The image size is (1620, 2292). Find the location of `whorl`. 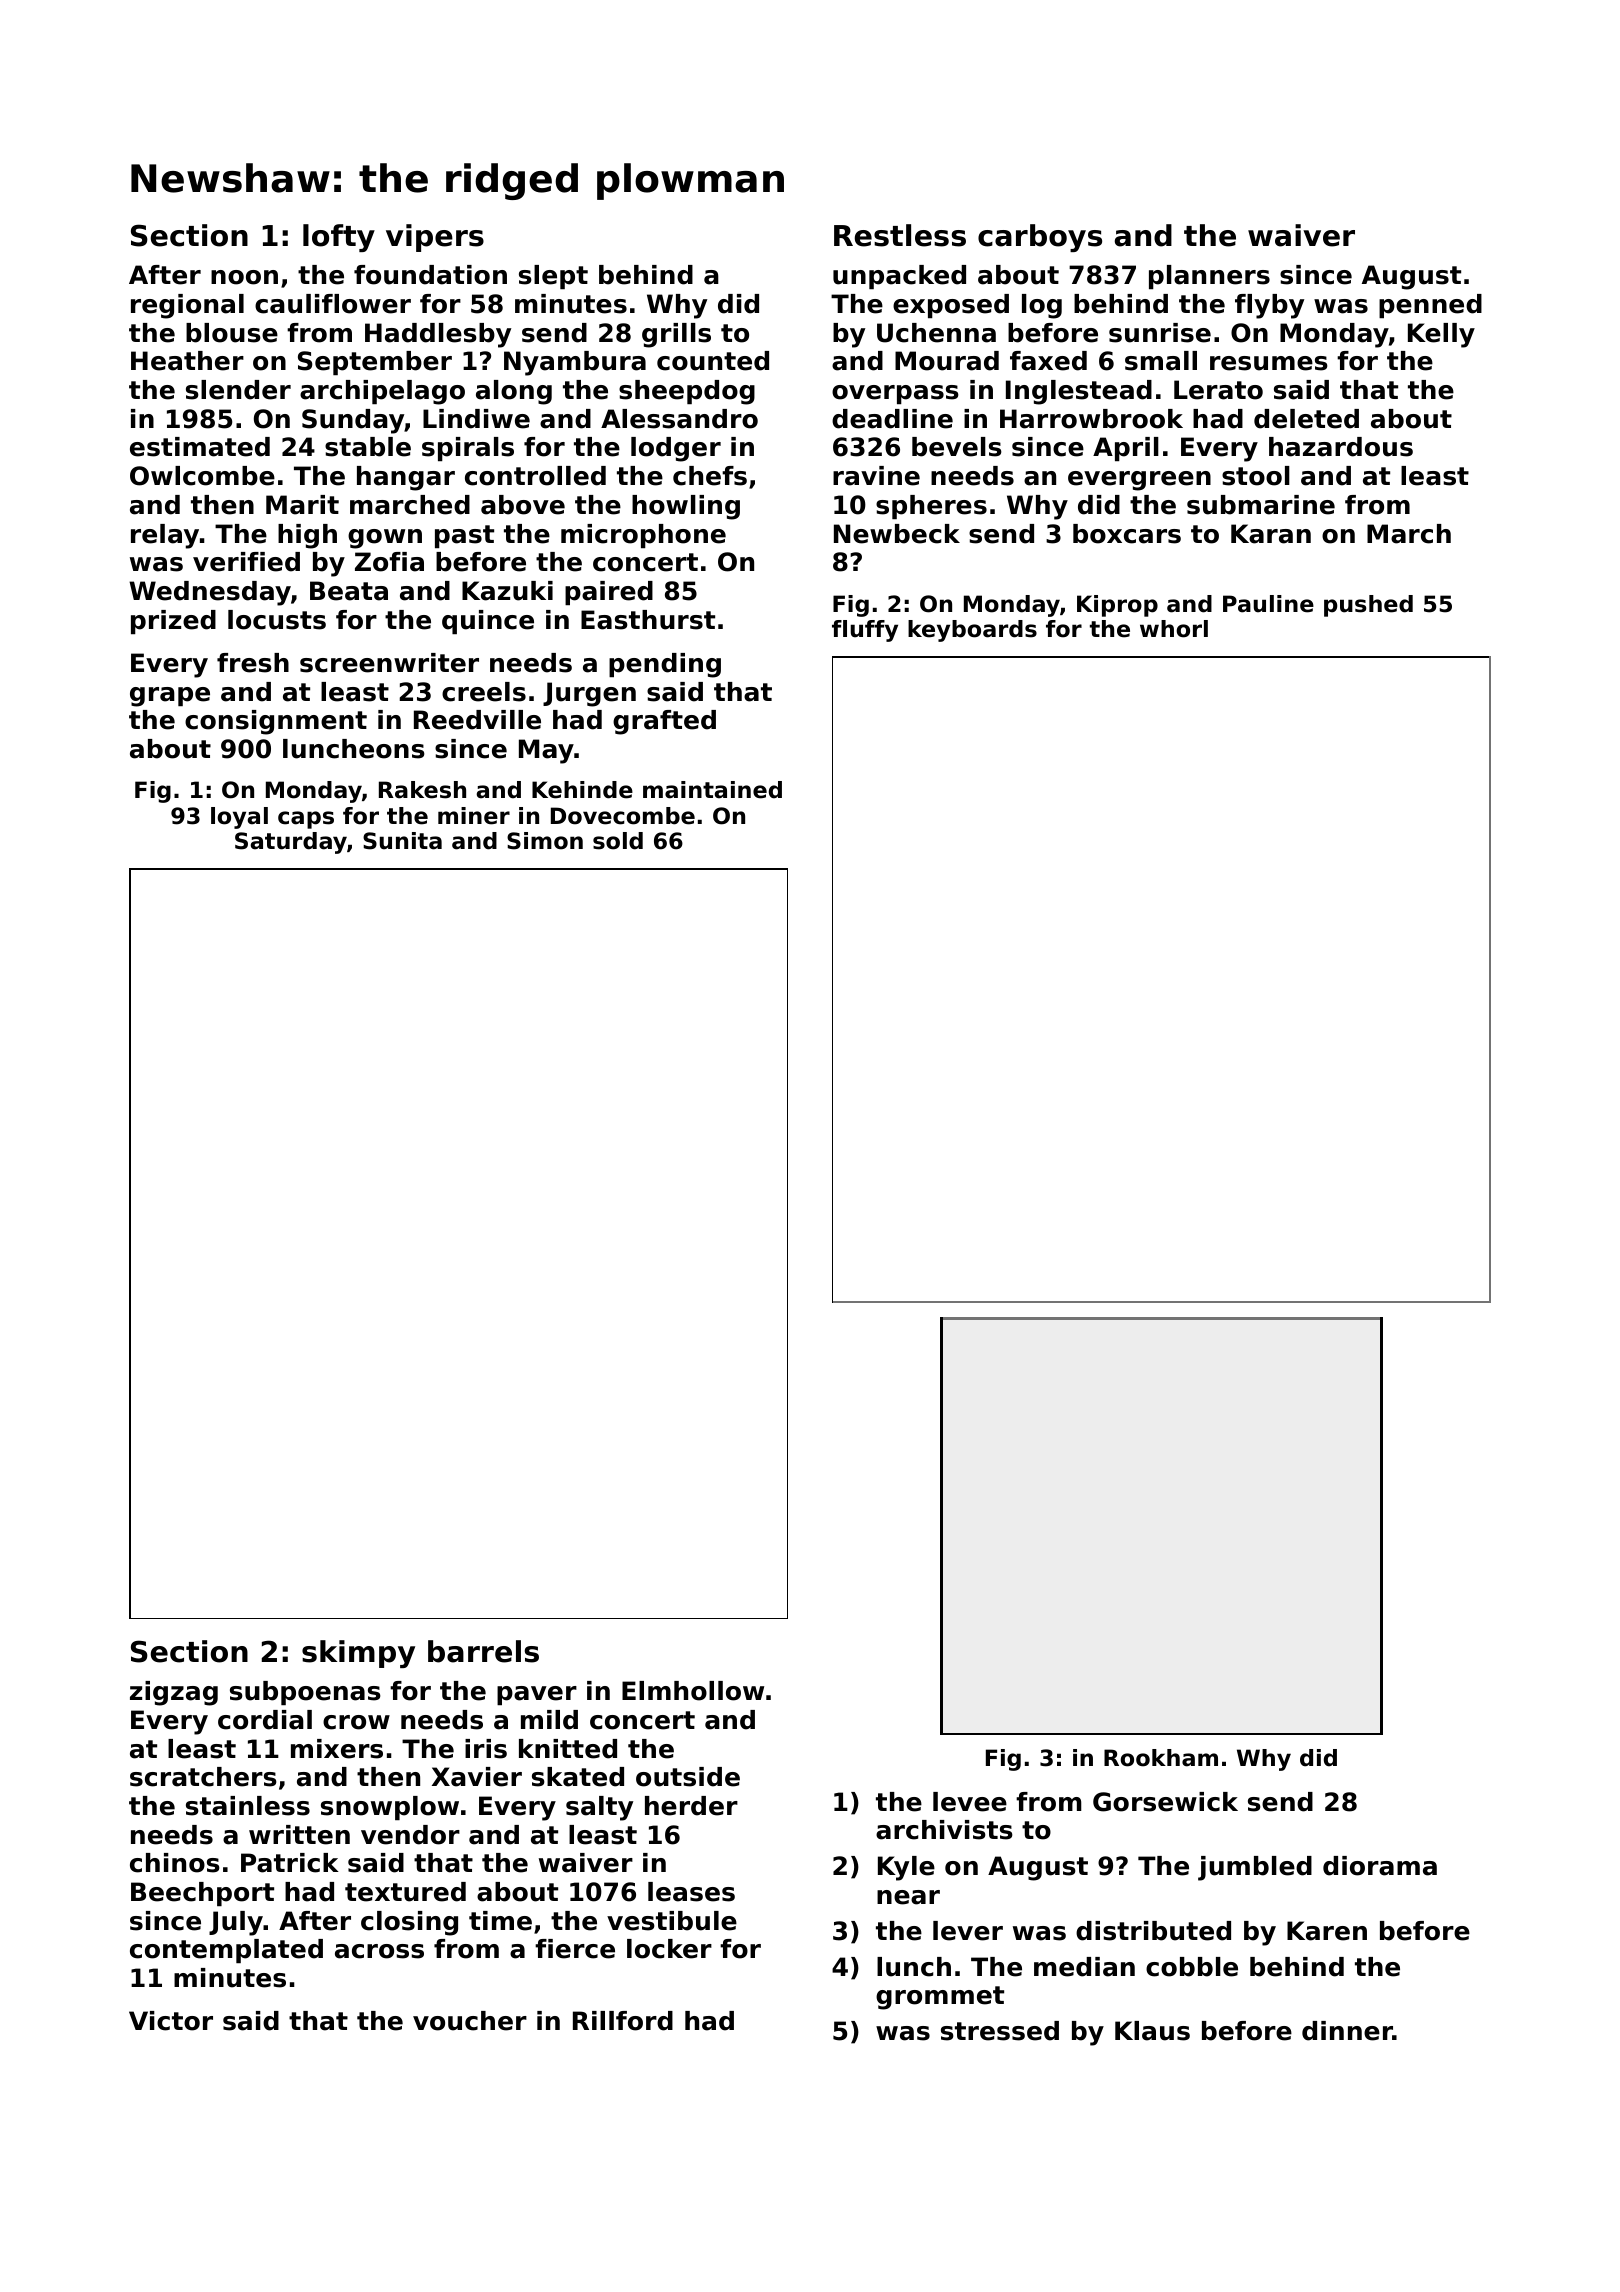

whorl is located at coordinates (1174, 629).
